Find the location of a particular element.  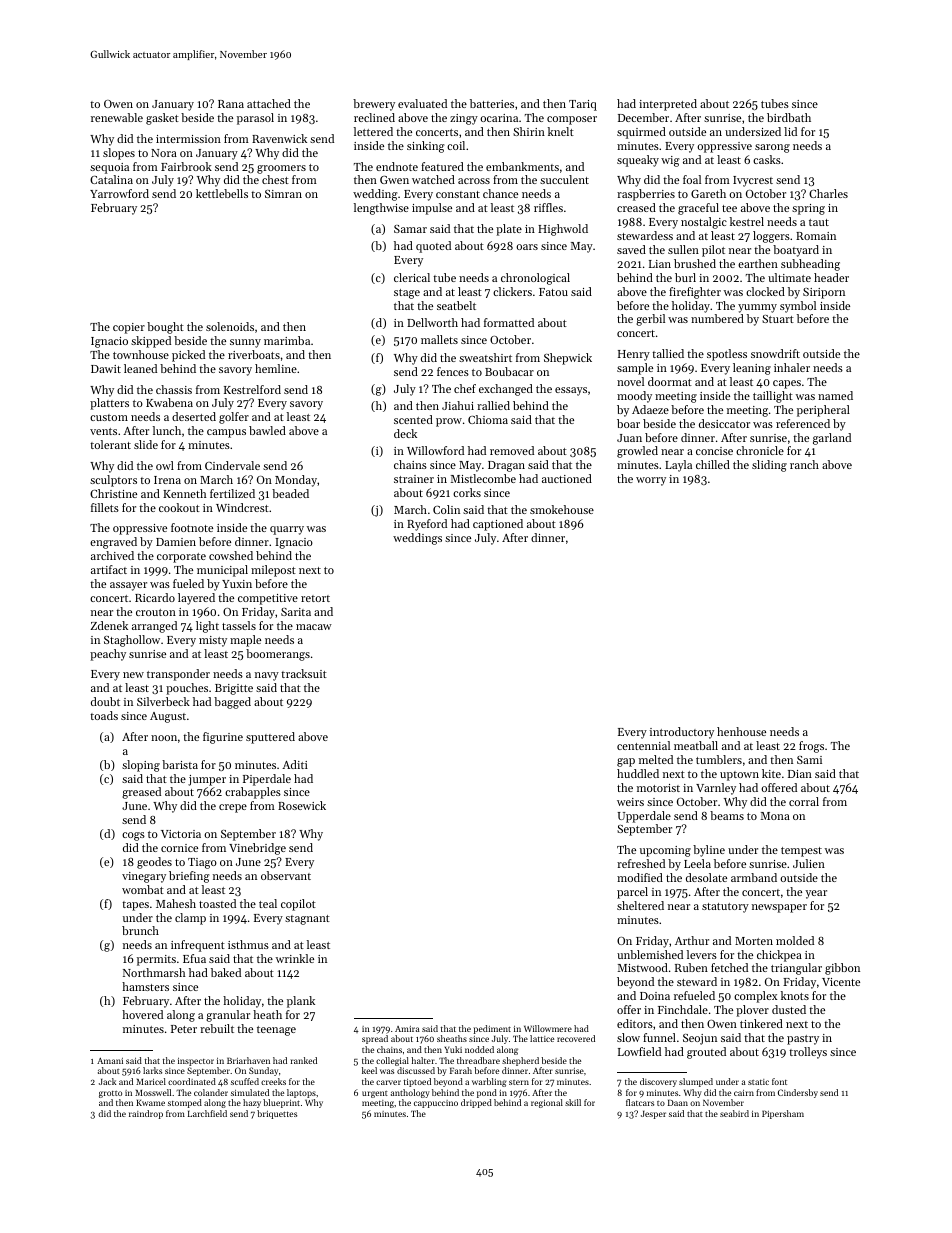

henhouse is located at coordinates (741, 731).
